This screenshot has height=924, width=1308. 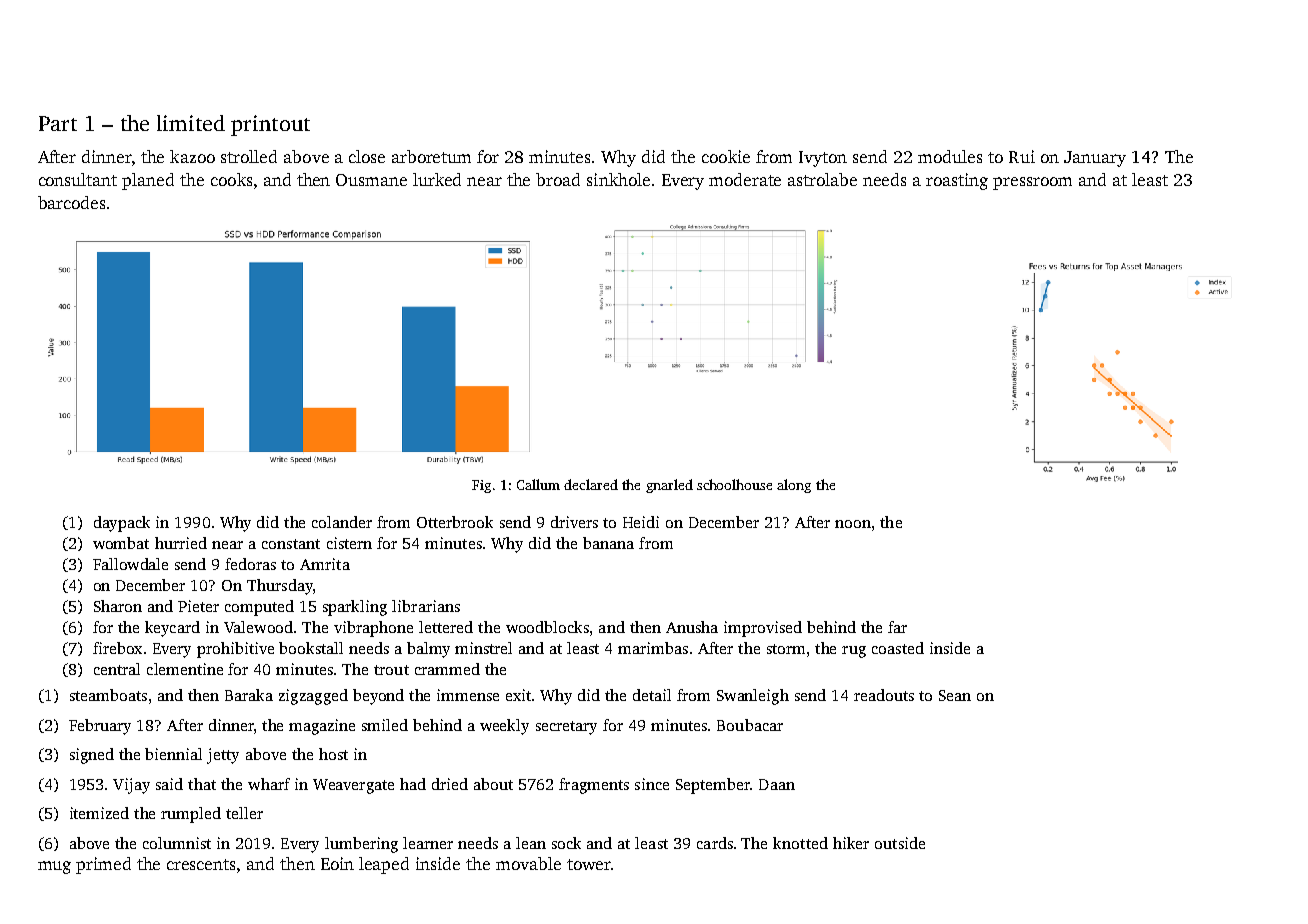 I want to click on Part, so click(x=58, y=123).
